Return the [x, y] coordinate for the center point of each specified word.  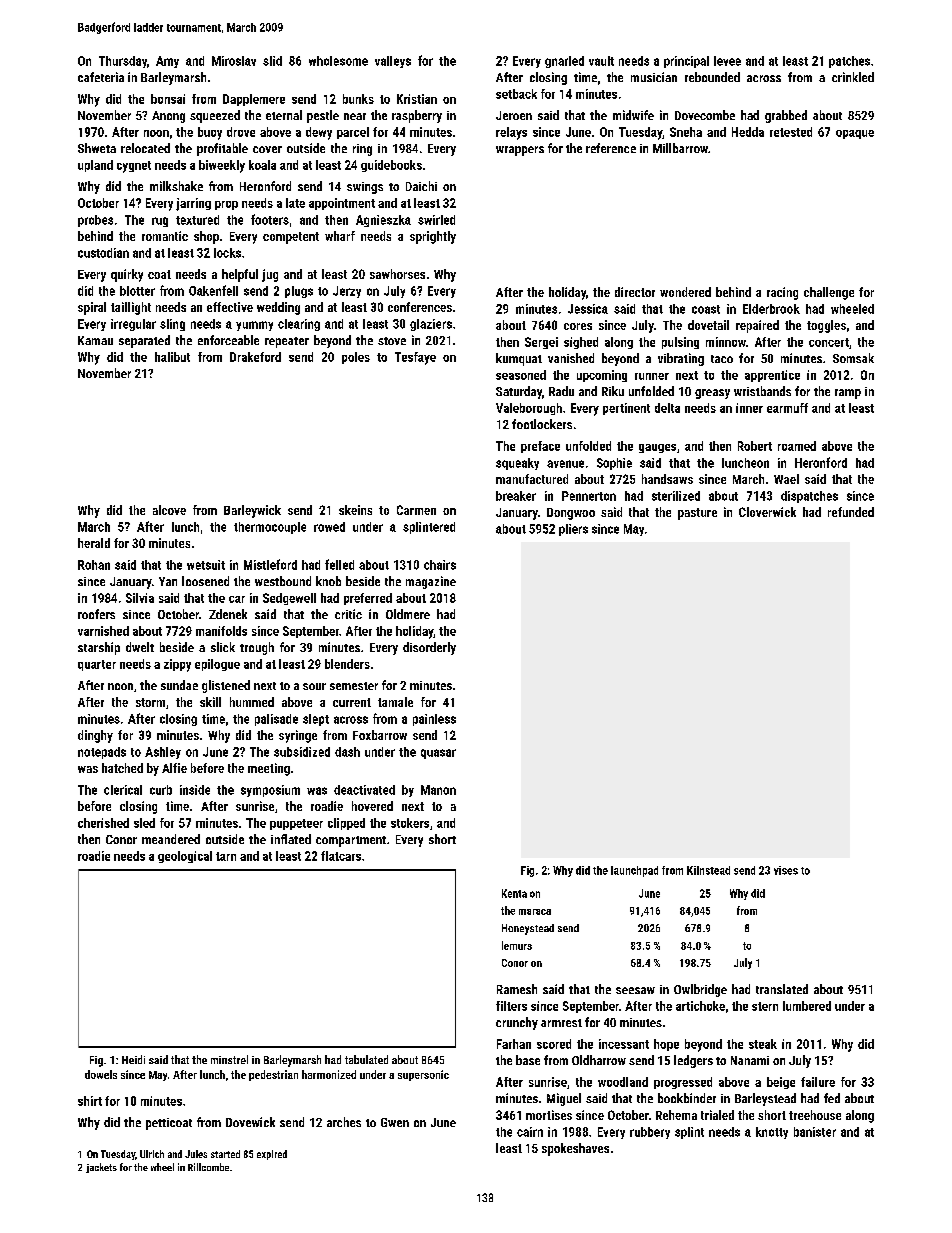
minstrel [229, 1059]
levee [727, 61]
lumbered [807, 1006]
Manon [438, 790]
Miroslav [234, 61]
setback [516, 94]
